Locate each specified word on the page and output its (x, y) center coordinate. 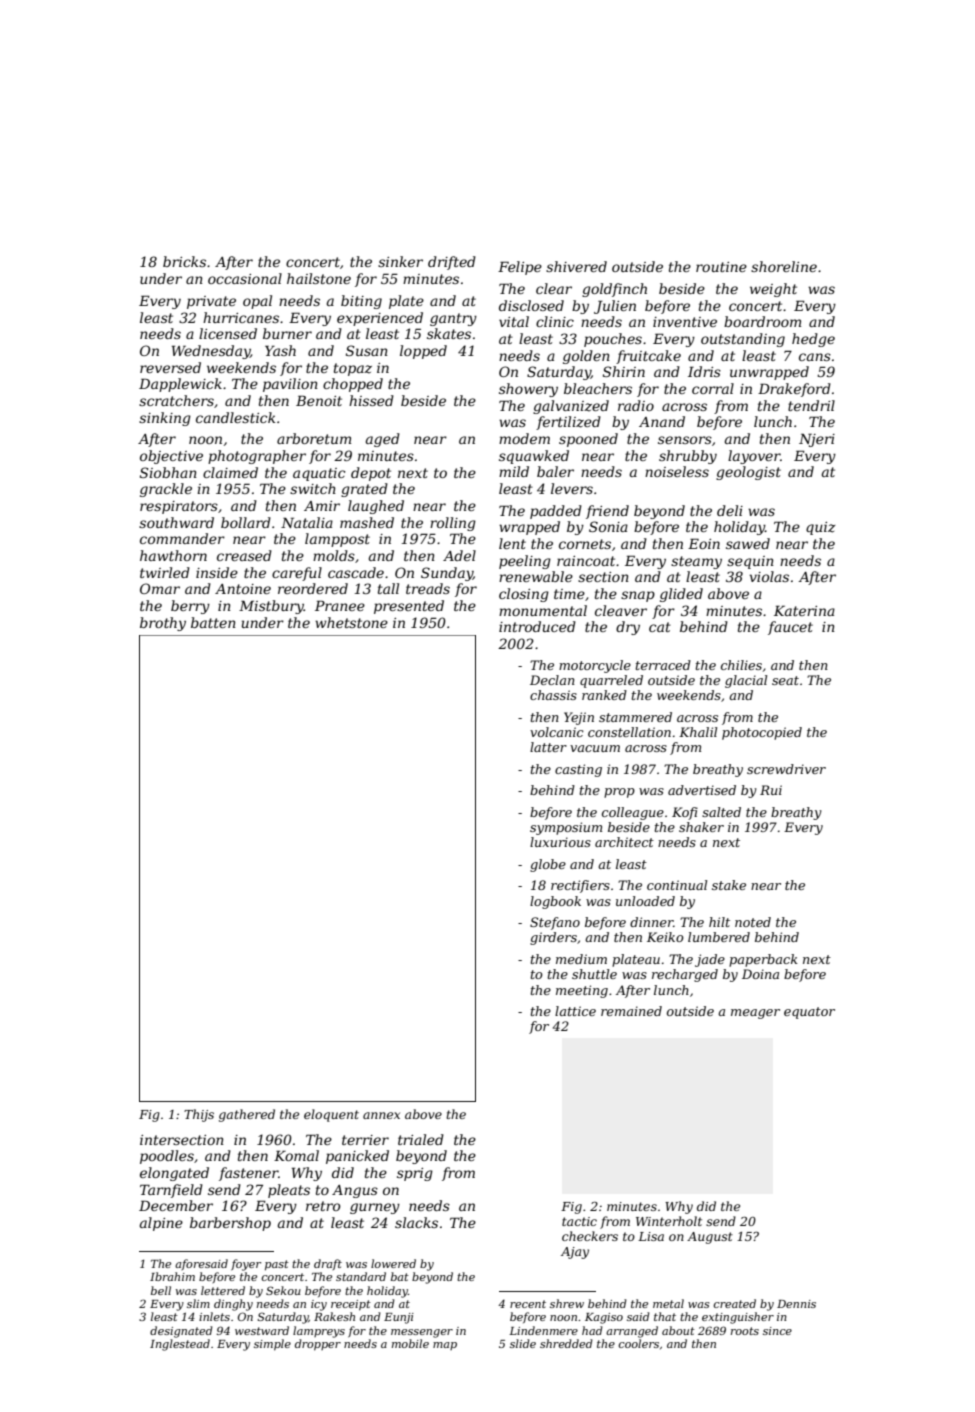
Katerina (804, 610)
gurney (375, 1208)
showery (528, 390)
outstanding (743, 340)
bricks (184, 261)
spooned (588, 440)
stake (729, 885)
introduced (537, 626)
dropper (318, 1345)
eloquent (331, 1115)
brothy (163, 624)
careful (297, 574)
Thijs (199, 1115)
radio (636, 405)
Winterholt (669, 1221)
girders (553, 938)
